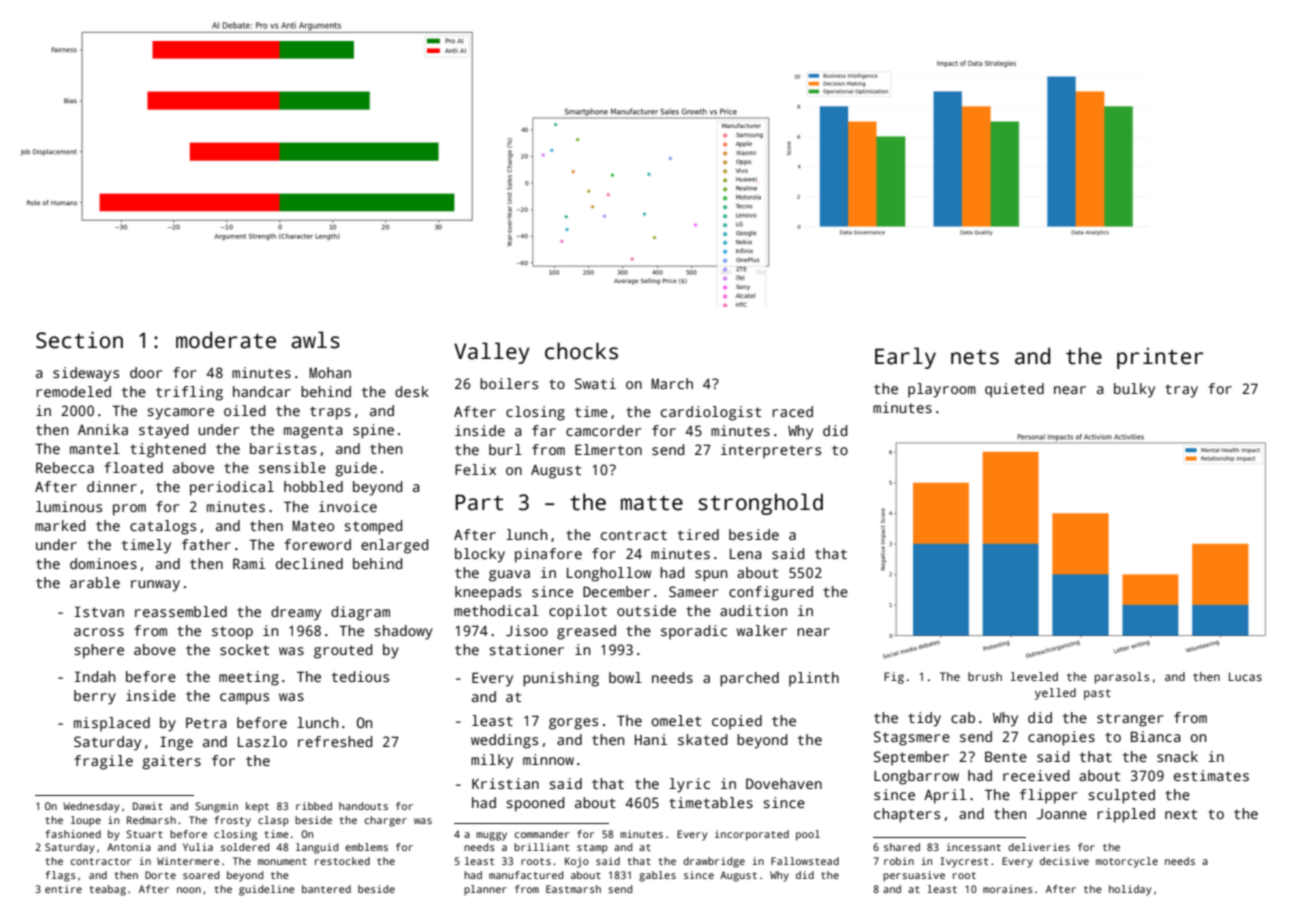  What do you see at coordinates (1008, 889) in the screenshot?
I see `moraines` at bounding box center [1008, 889].
